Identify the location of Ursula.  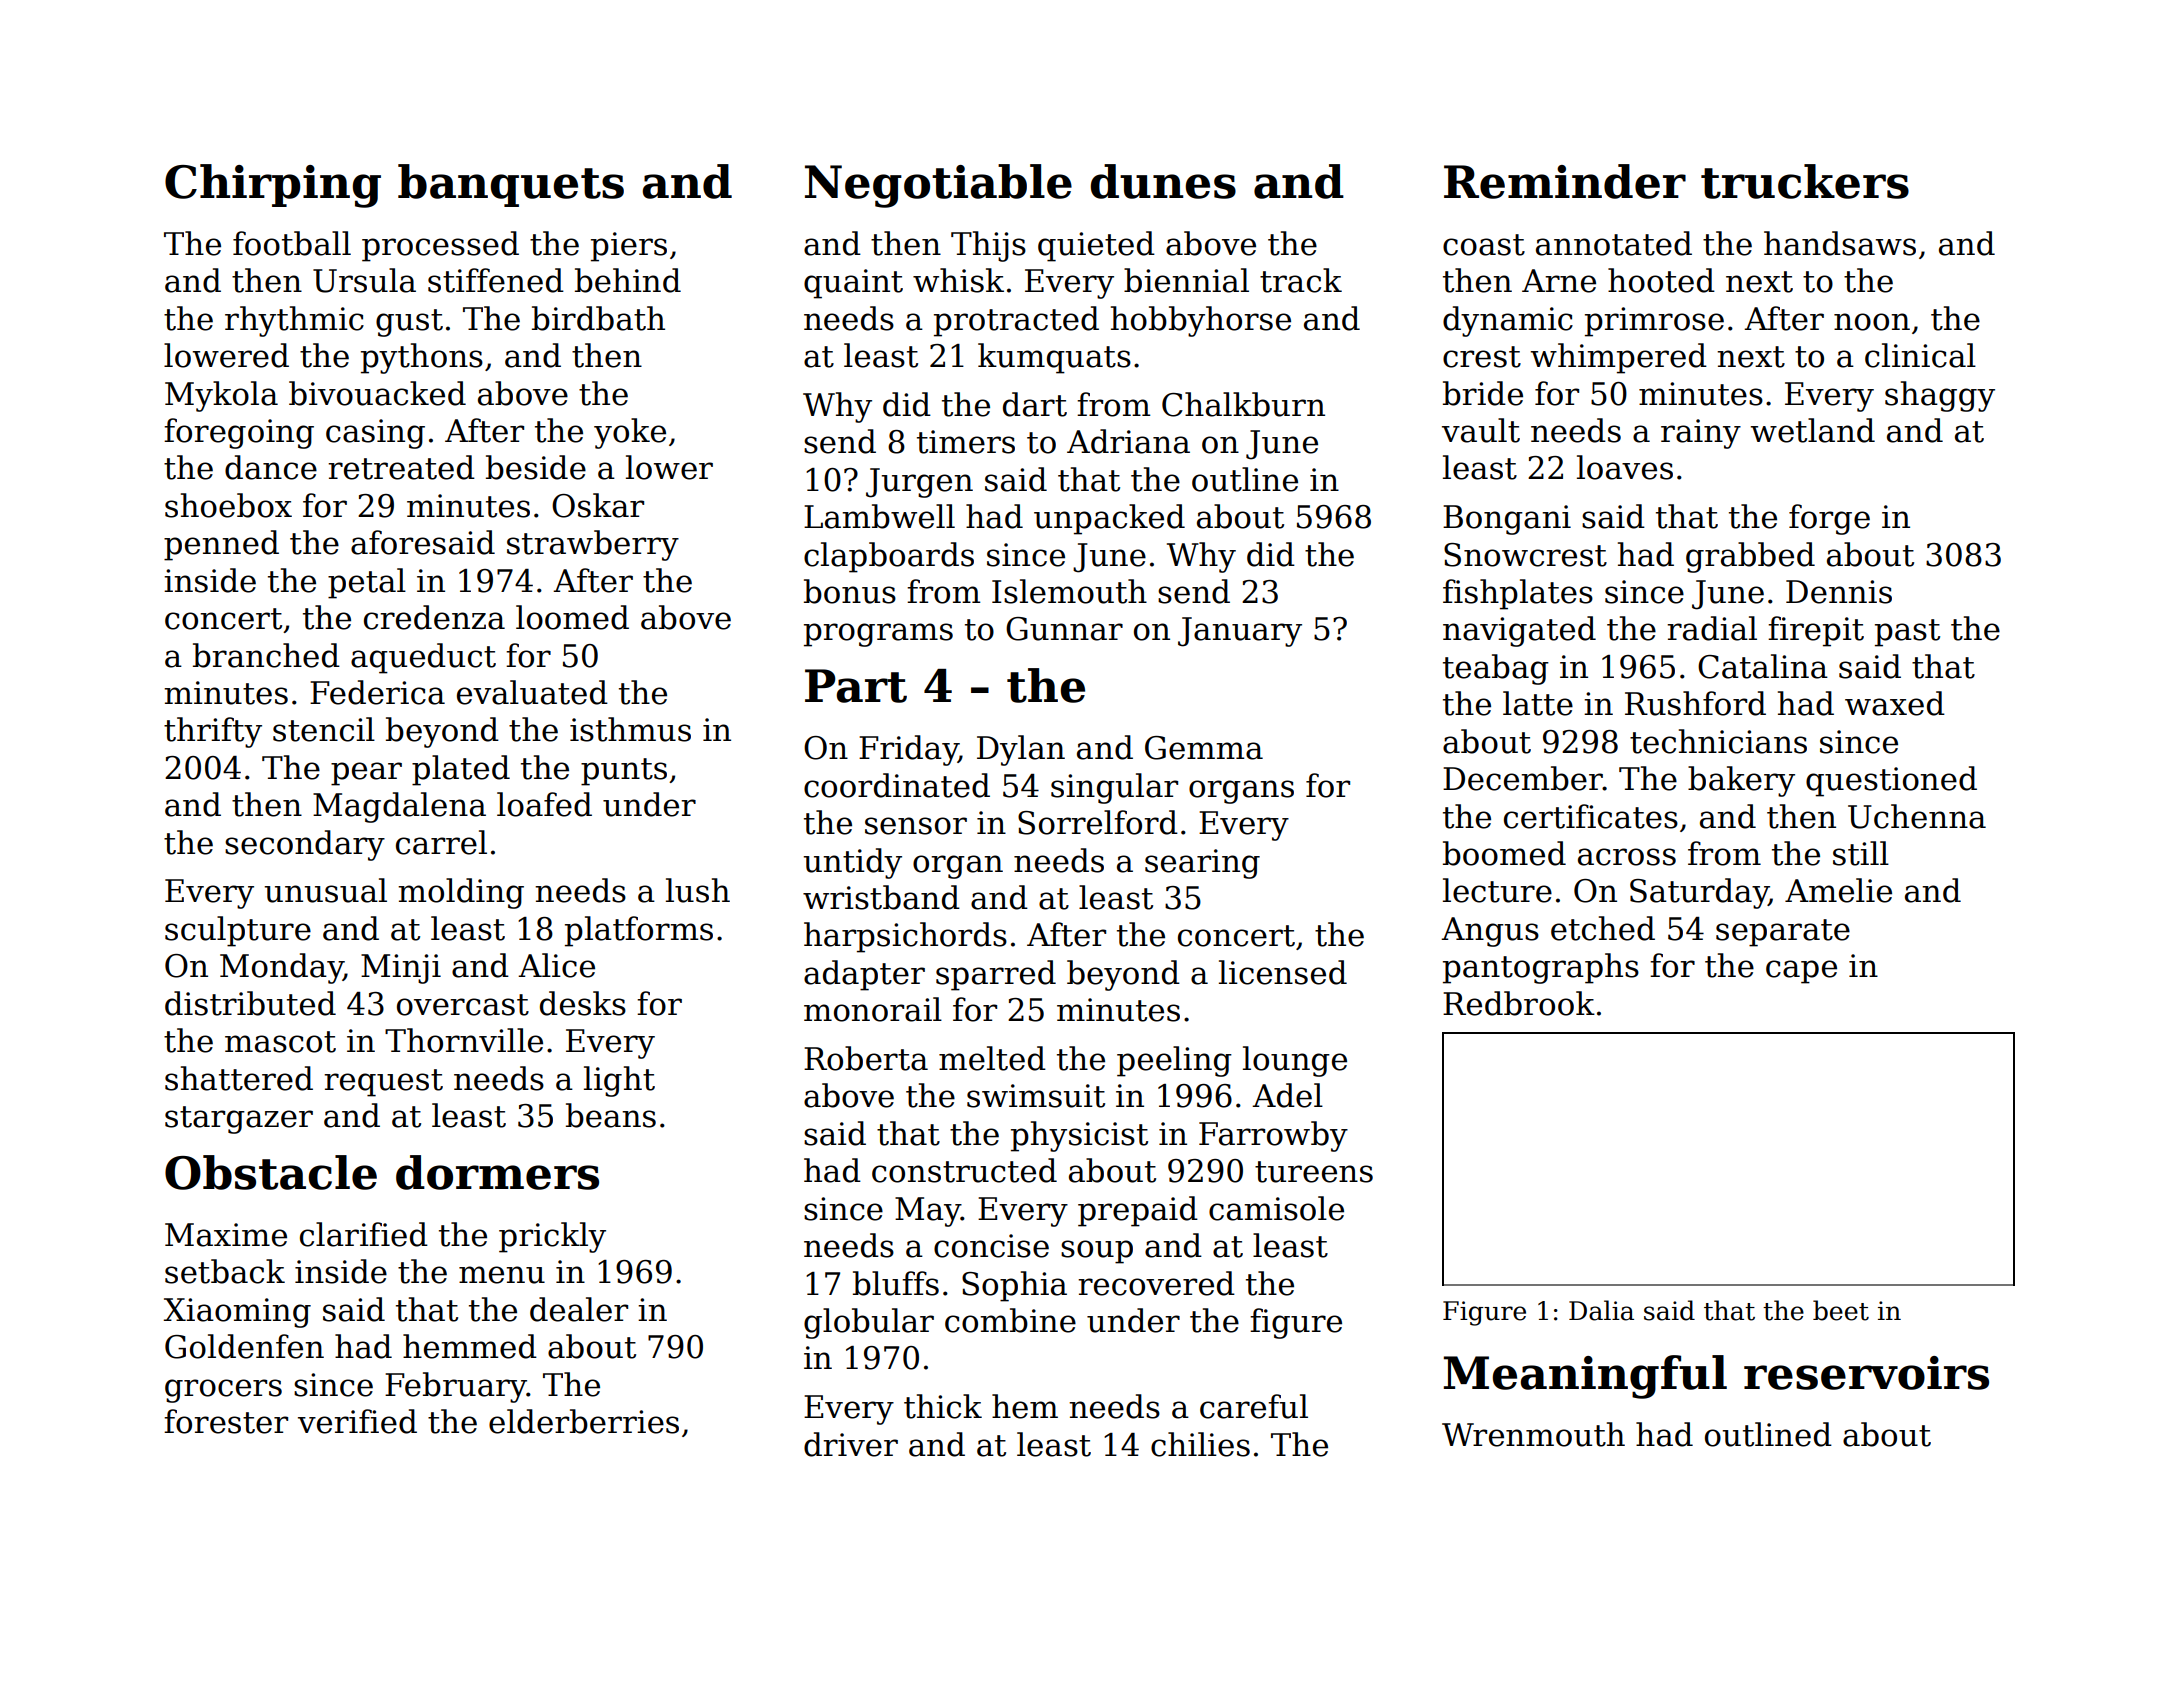
(364, 280).
